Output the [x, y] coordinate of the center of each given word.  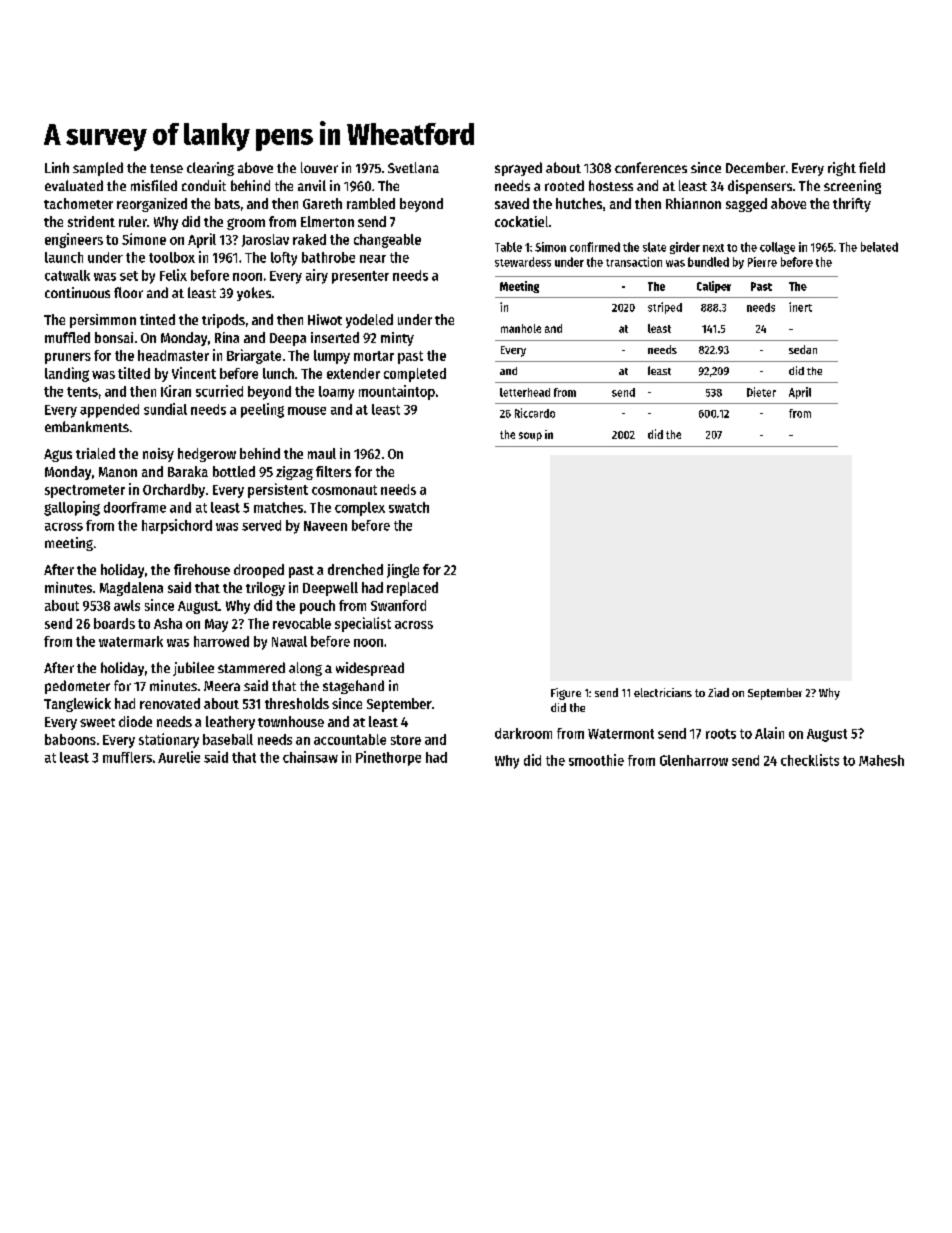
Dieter [761, 392]
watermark [131, 641]
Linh [57, 167]
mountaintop [397, 392]
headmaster [173, 355]
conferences [651, 167]
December [755, 167]
